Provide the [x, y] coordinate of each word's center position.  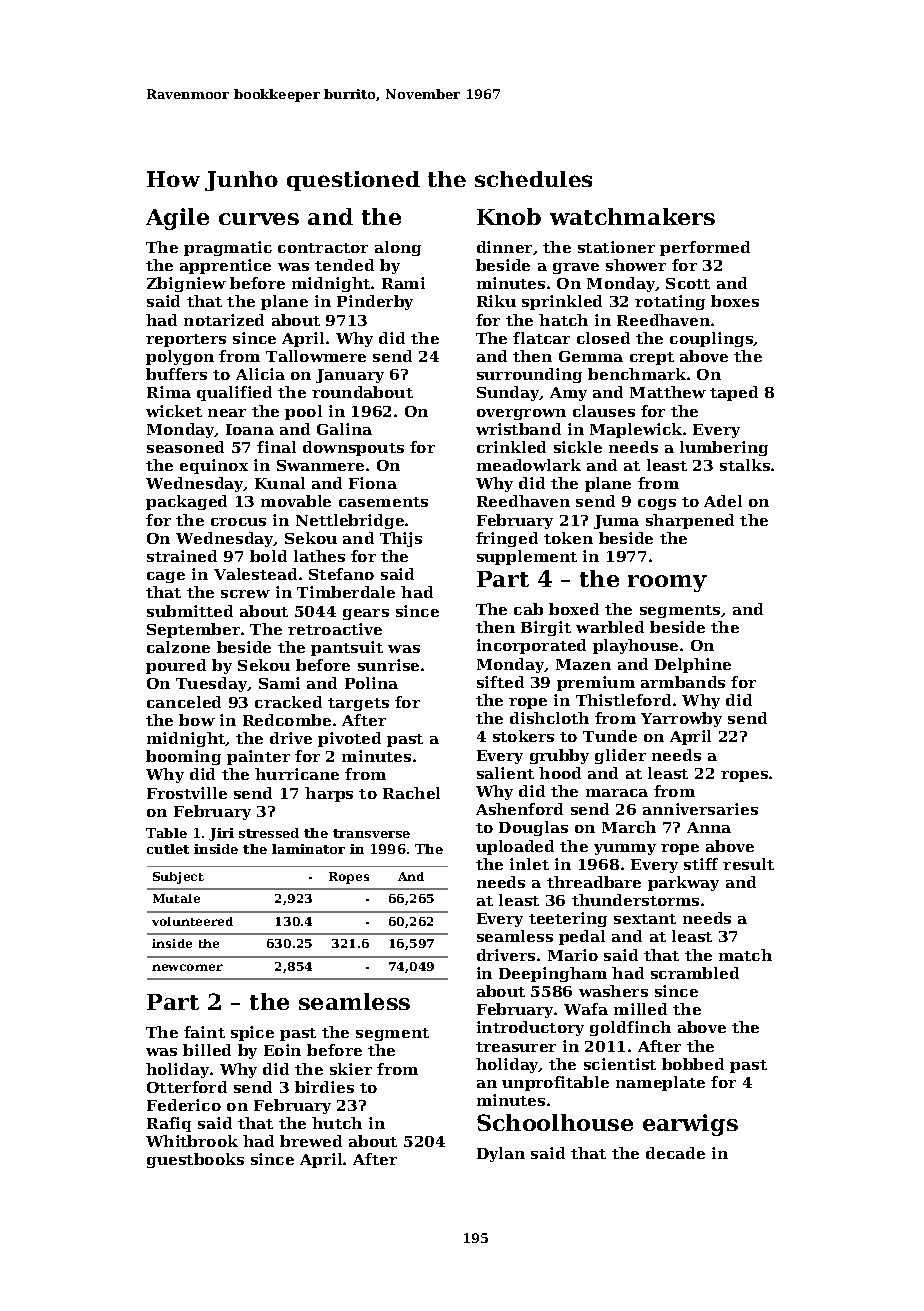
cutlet [168, 849]
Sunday [508, 393]
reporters [186, 340]
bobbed [693, 1064]
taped [734, 393]
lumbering [724, 448]
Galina [344, 429]
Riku [496, 301]
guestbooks [195, 1160]
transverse [371, 833]
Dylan [501, 1154]
